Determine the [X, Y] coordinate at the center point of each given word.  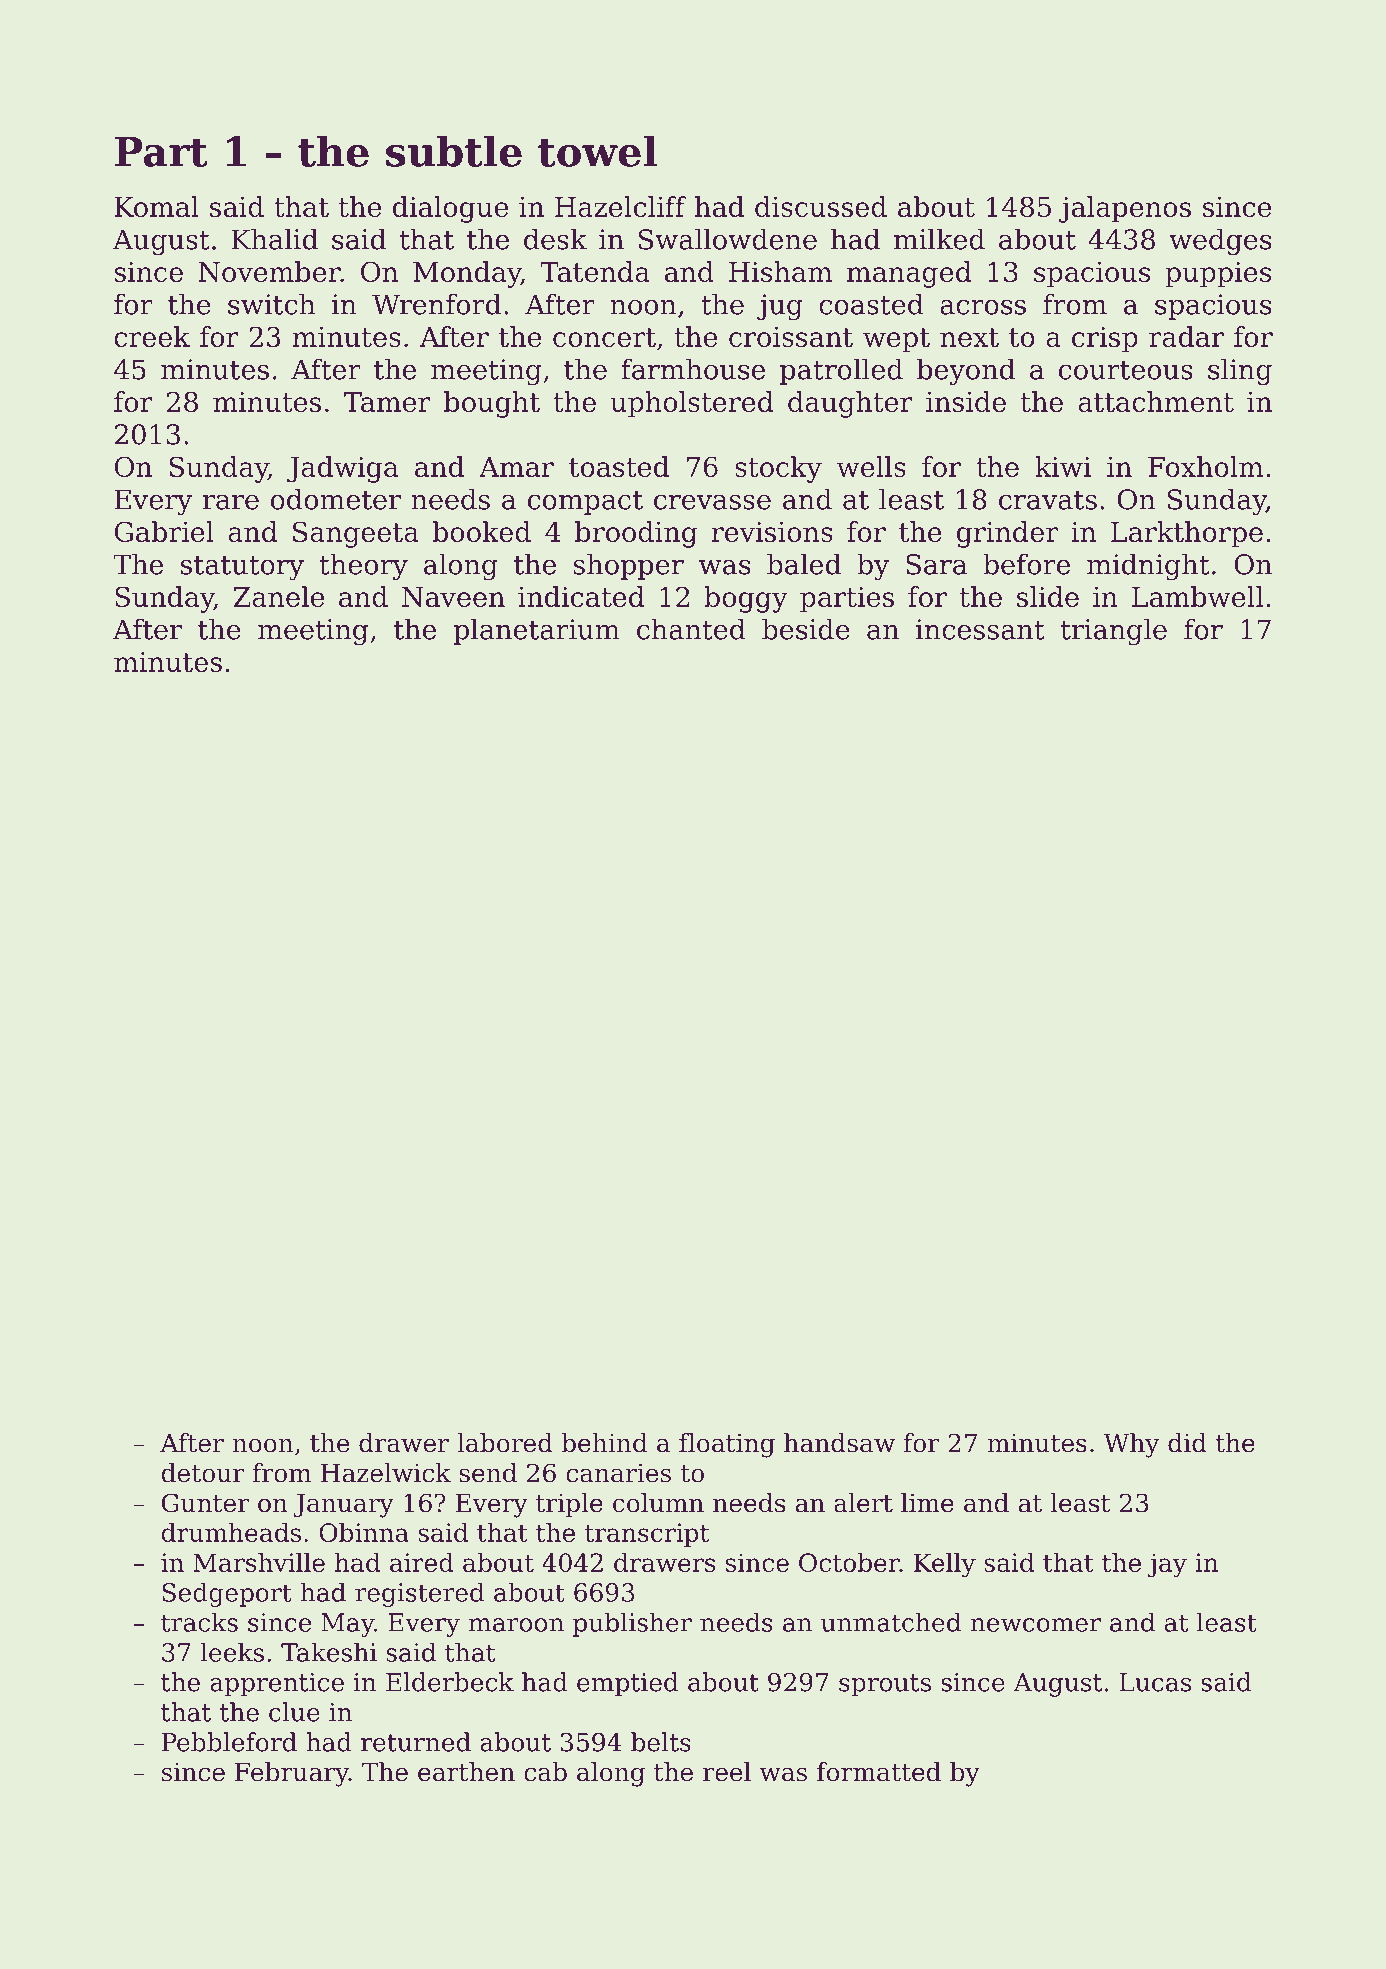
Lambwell [1198, 596]
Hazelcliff [621, 206]
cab [545, 1772]
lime [927, 1503]
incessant [980, 629]
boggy [746, 599]
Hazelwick [386, 1473]
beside [806, 629]
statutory [242, 568]
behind [604, 1443]
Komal [156, 206]
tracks [199, 1622]
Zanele [279, 596]
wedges [1220, 242]
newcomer [1035, 1625]
